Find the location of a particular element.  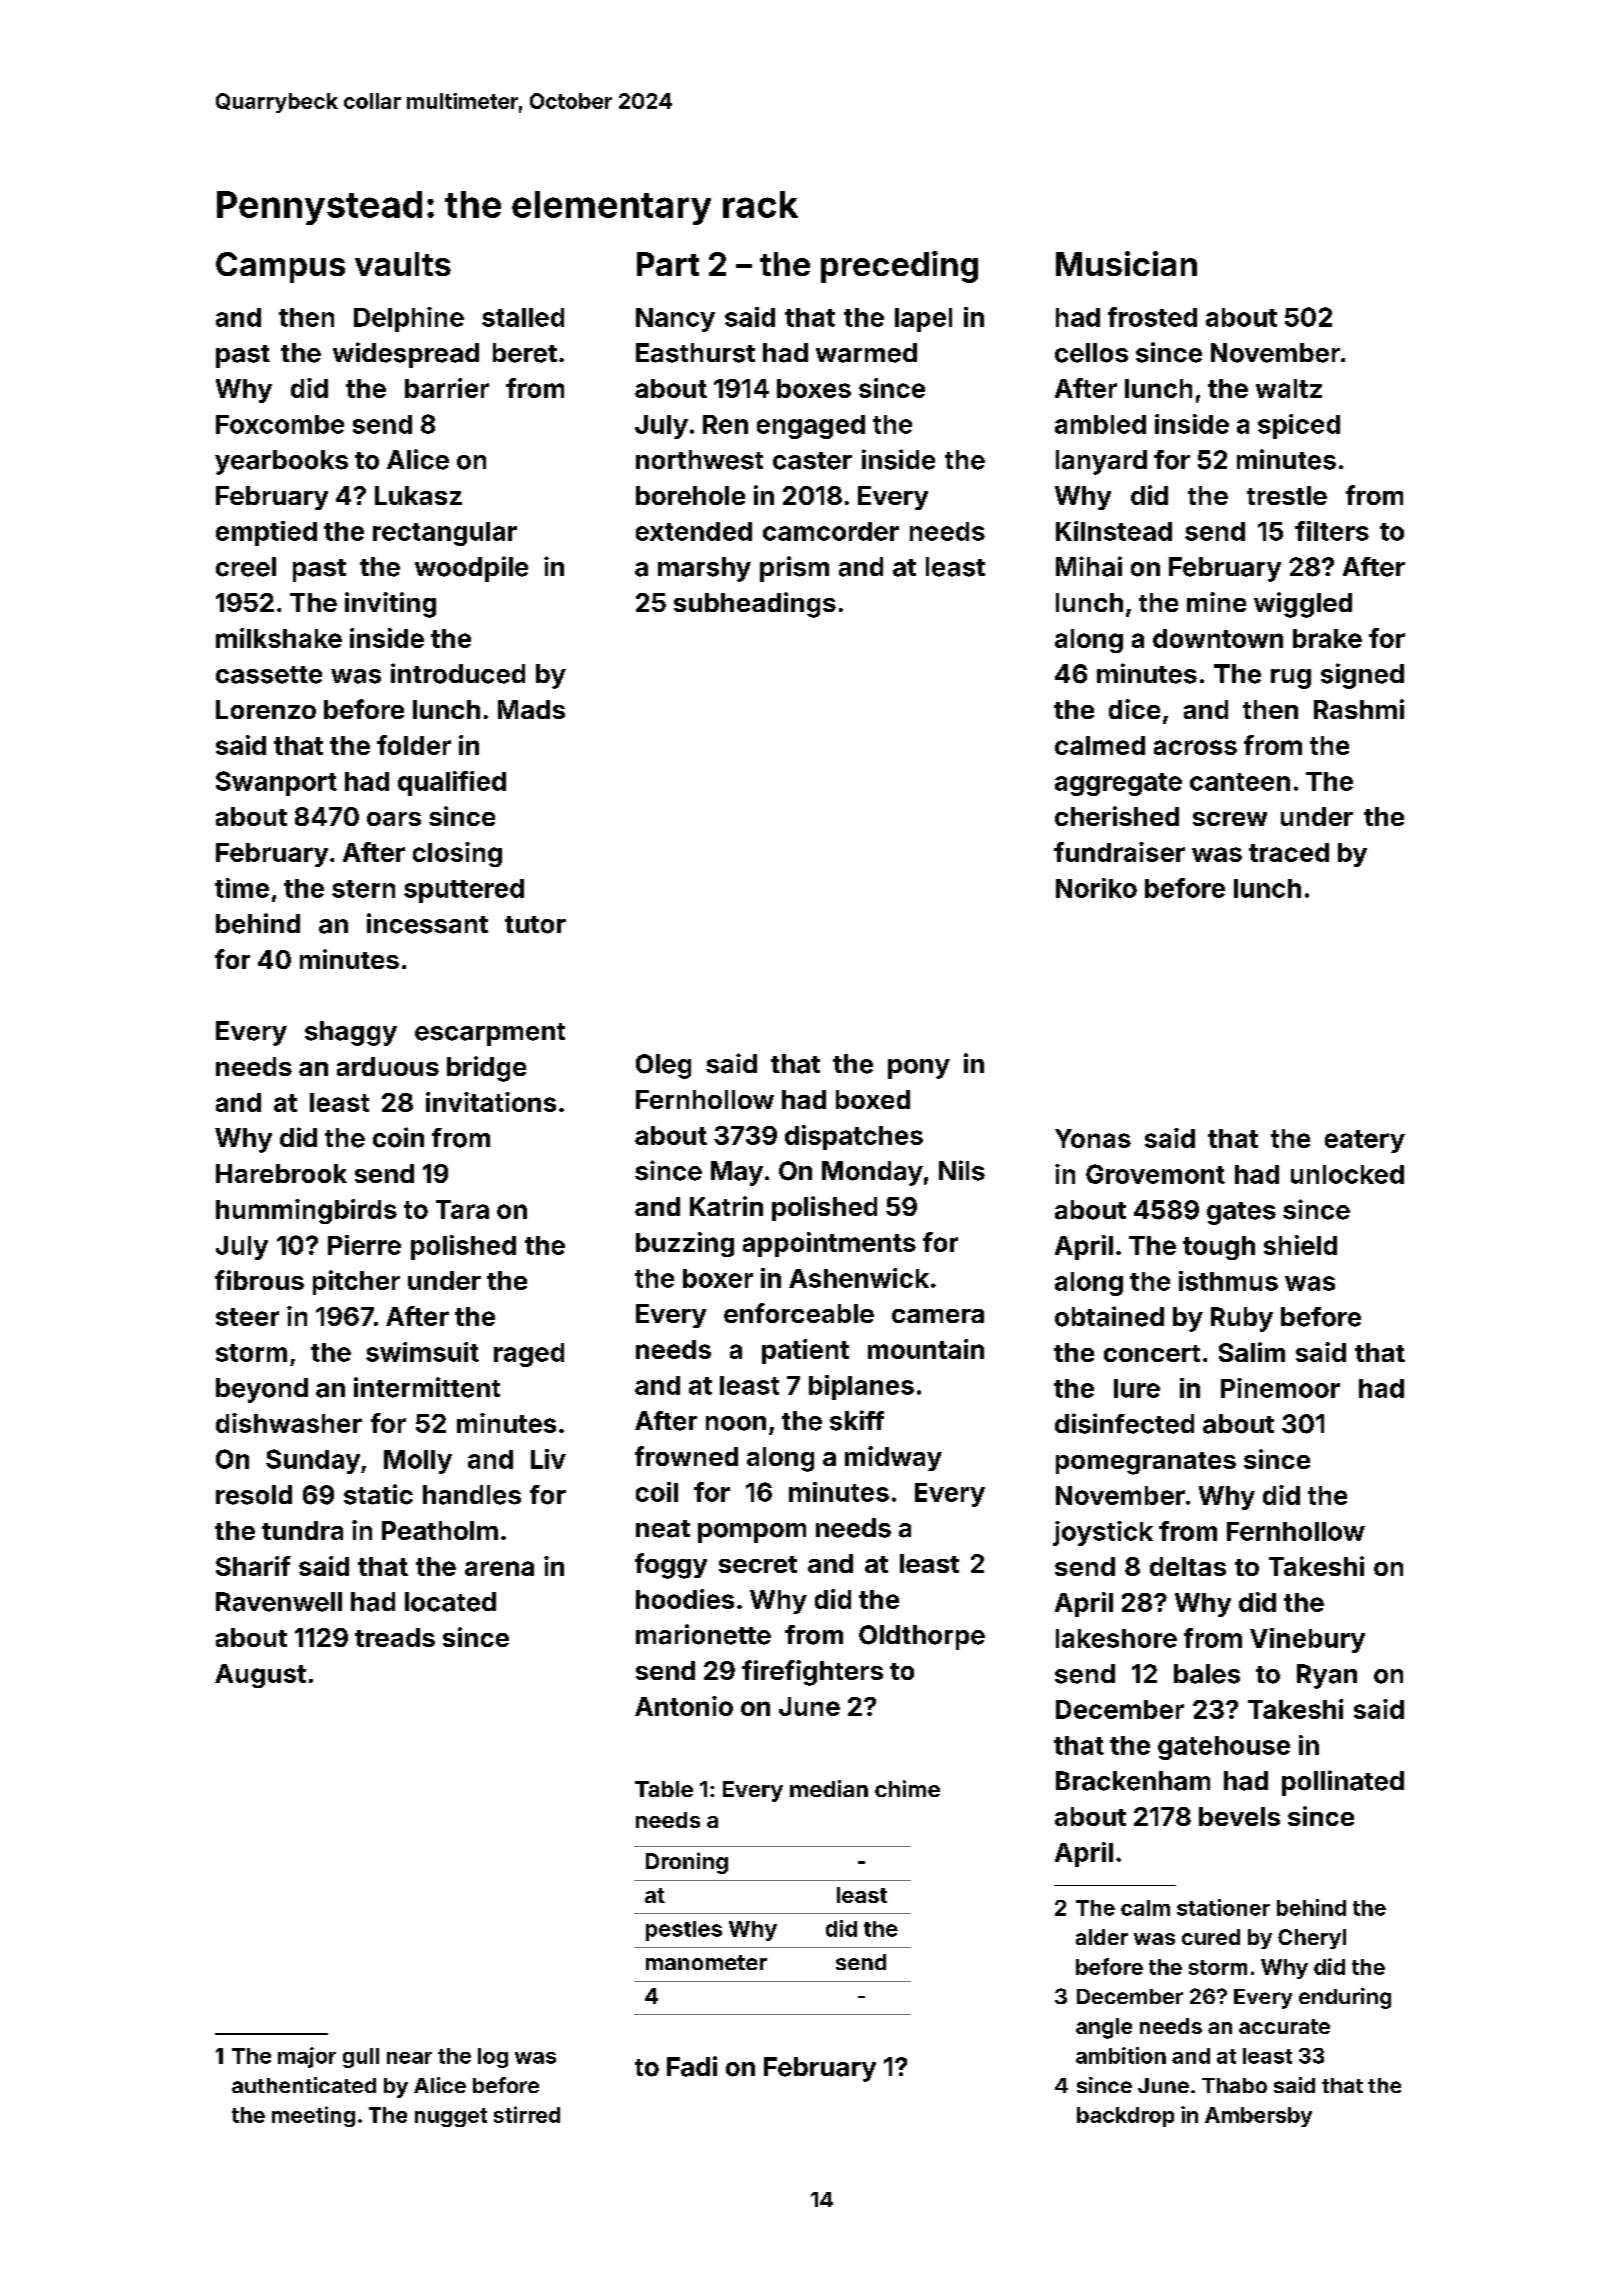

Molly is located at coordinates (418, 1462).
